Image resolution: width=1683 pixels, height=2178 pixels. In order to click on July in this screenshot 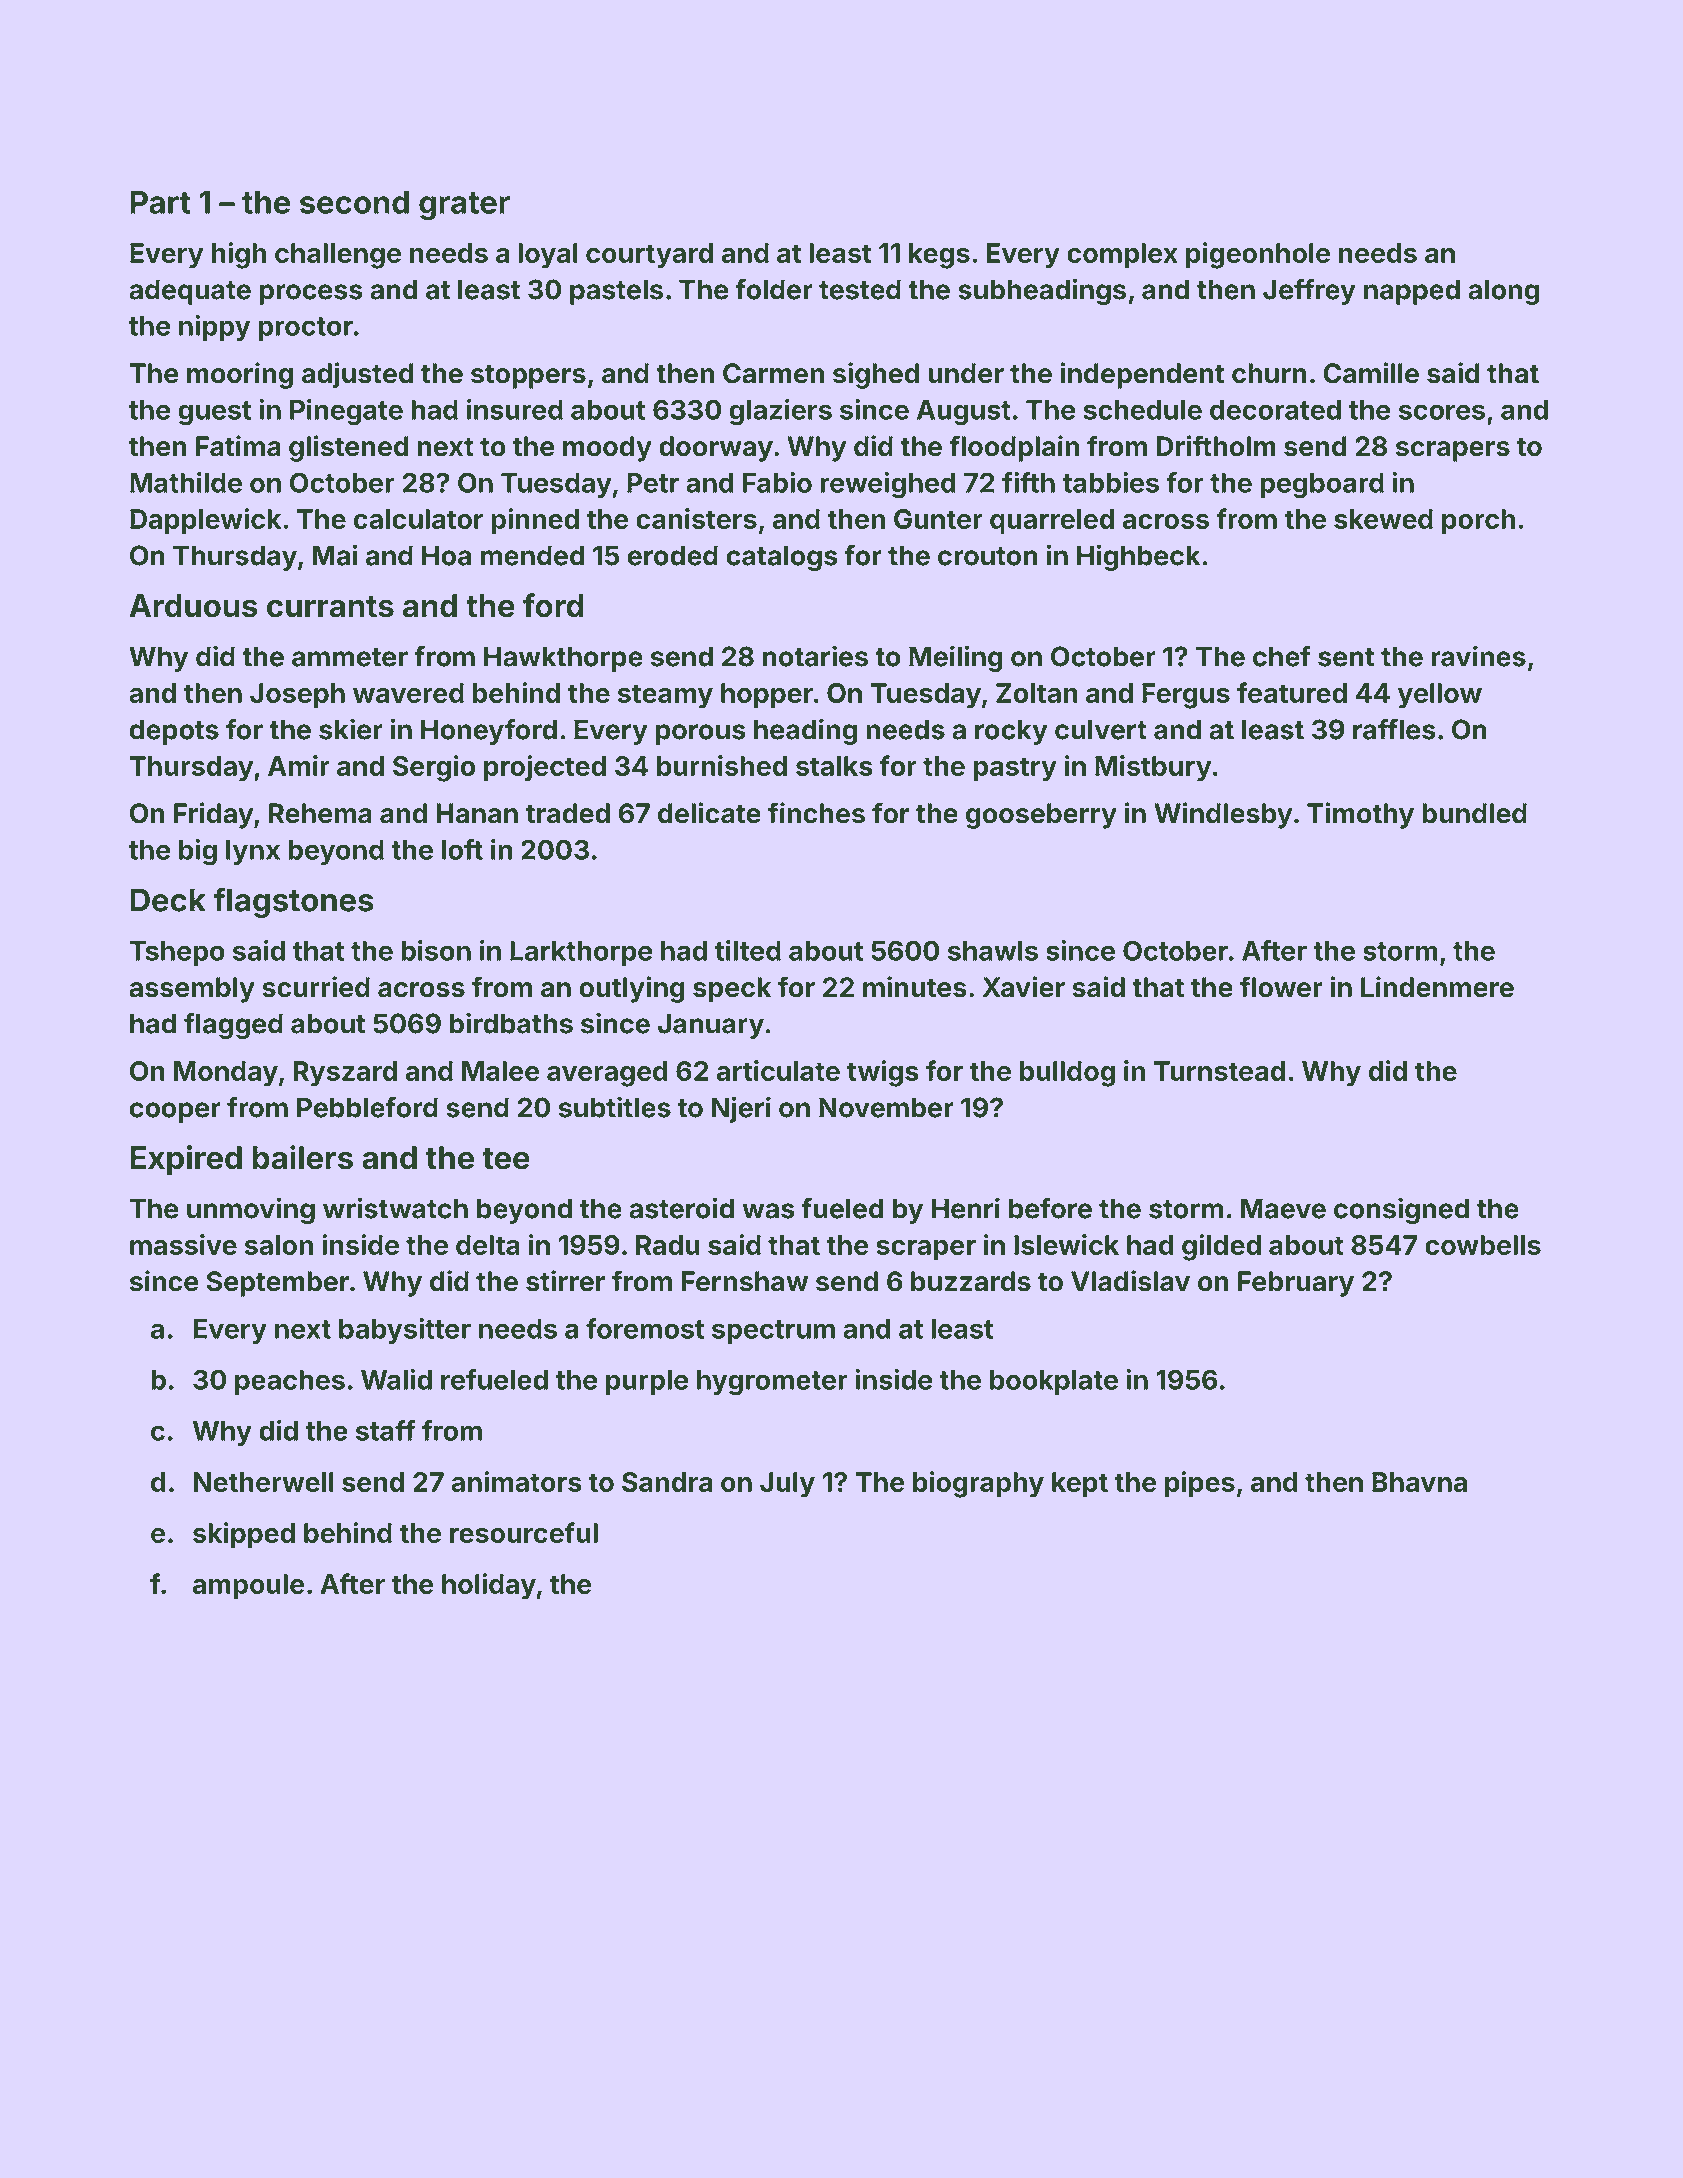, I will do `click(787, 1485)`.
